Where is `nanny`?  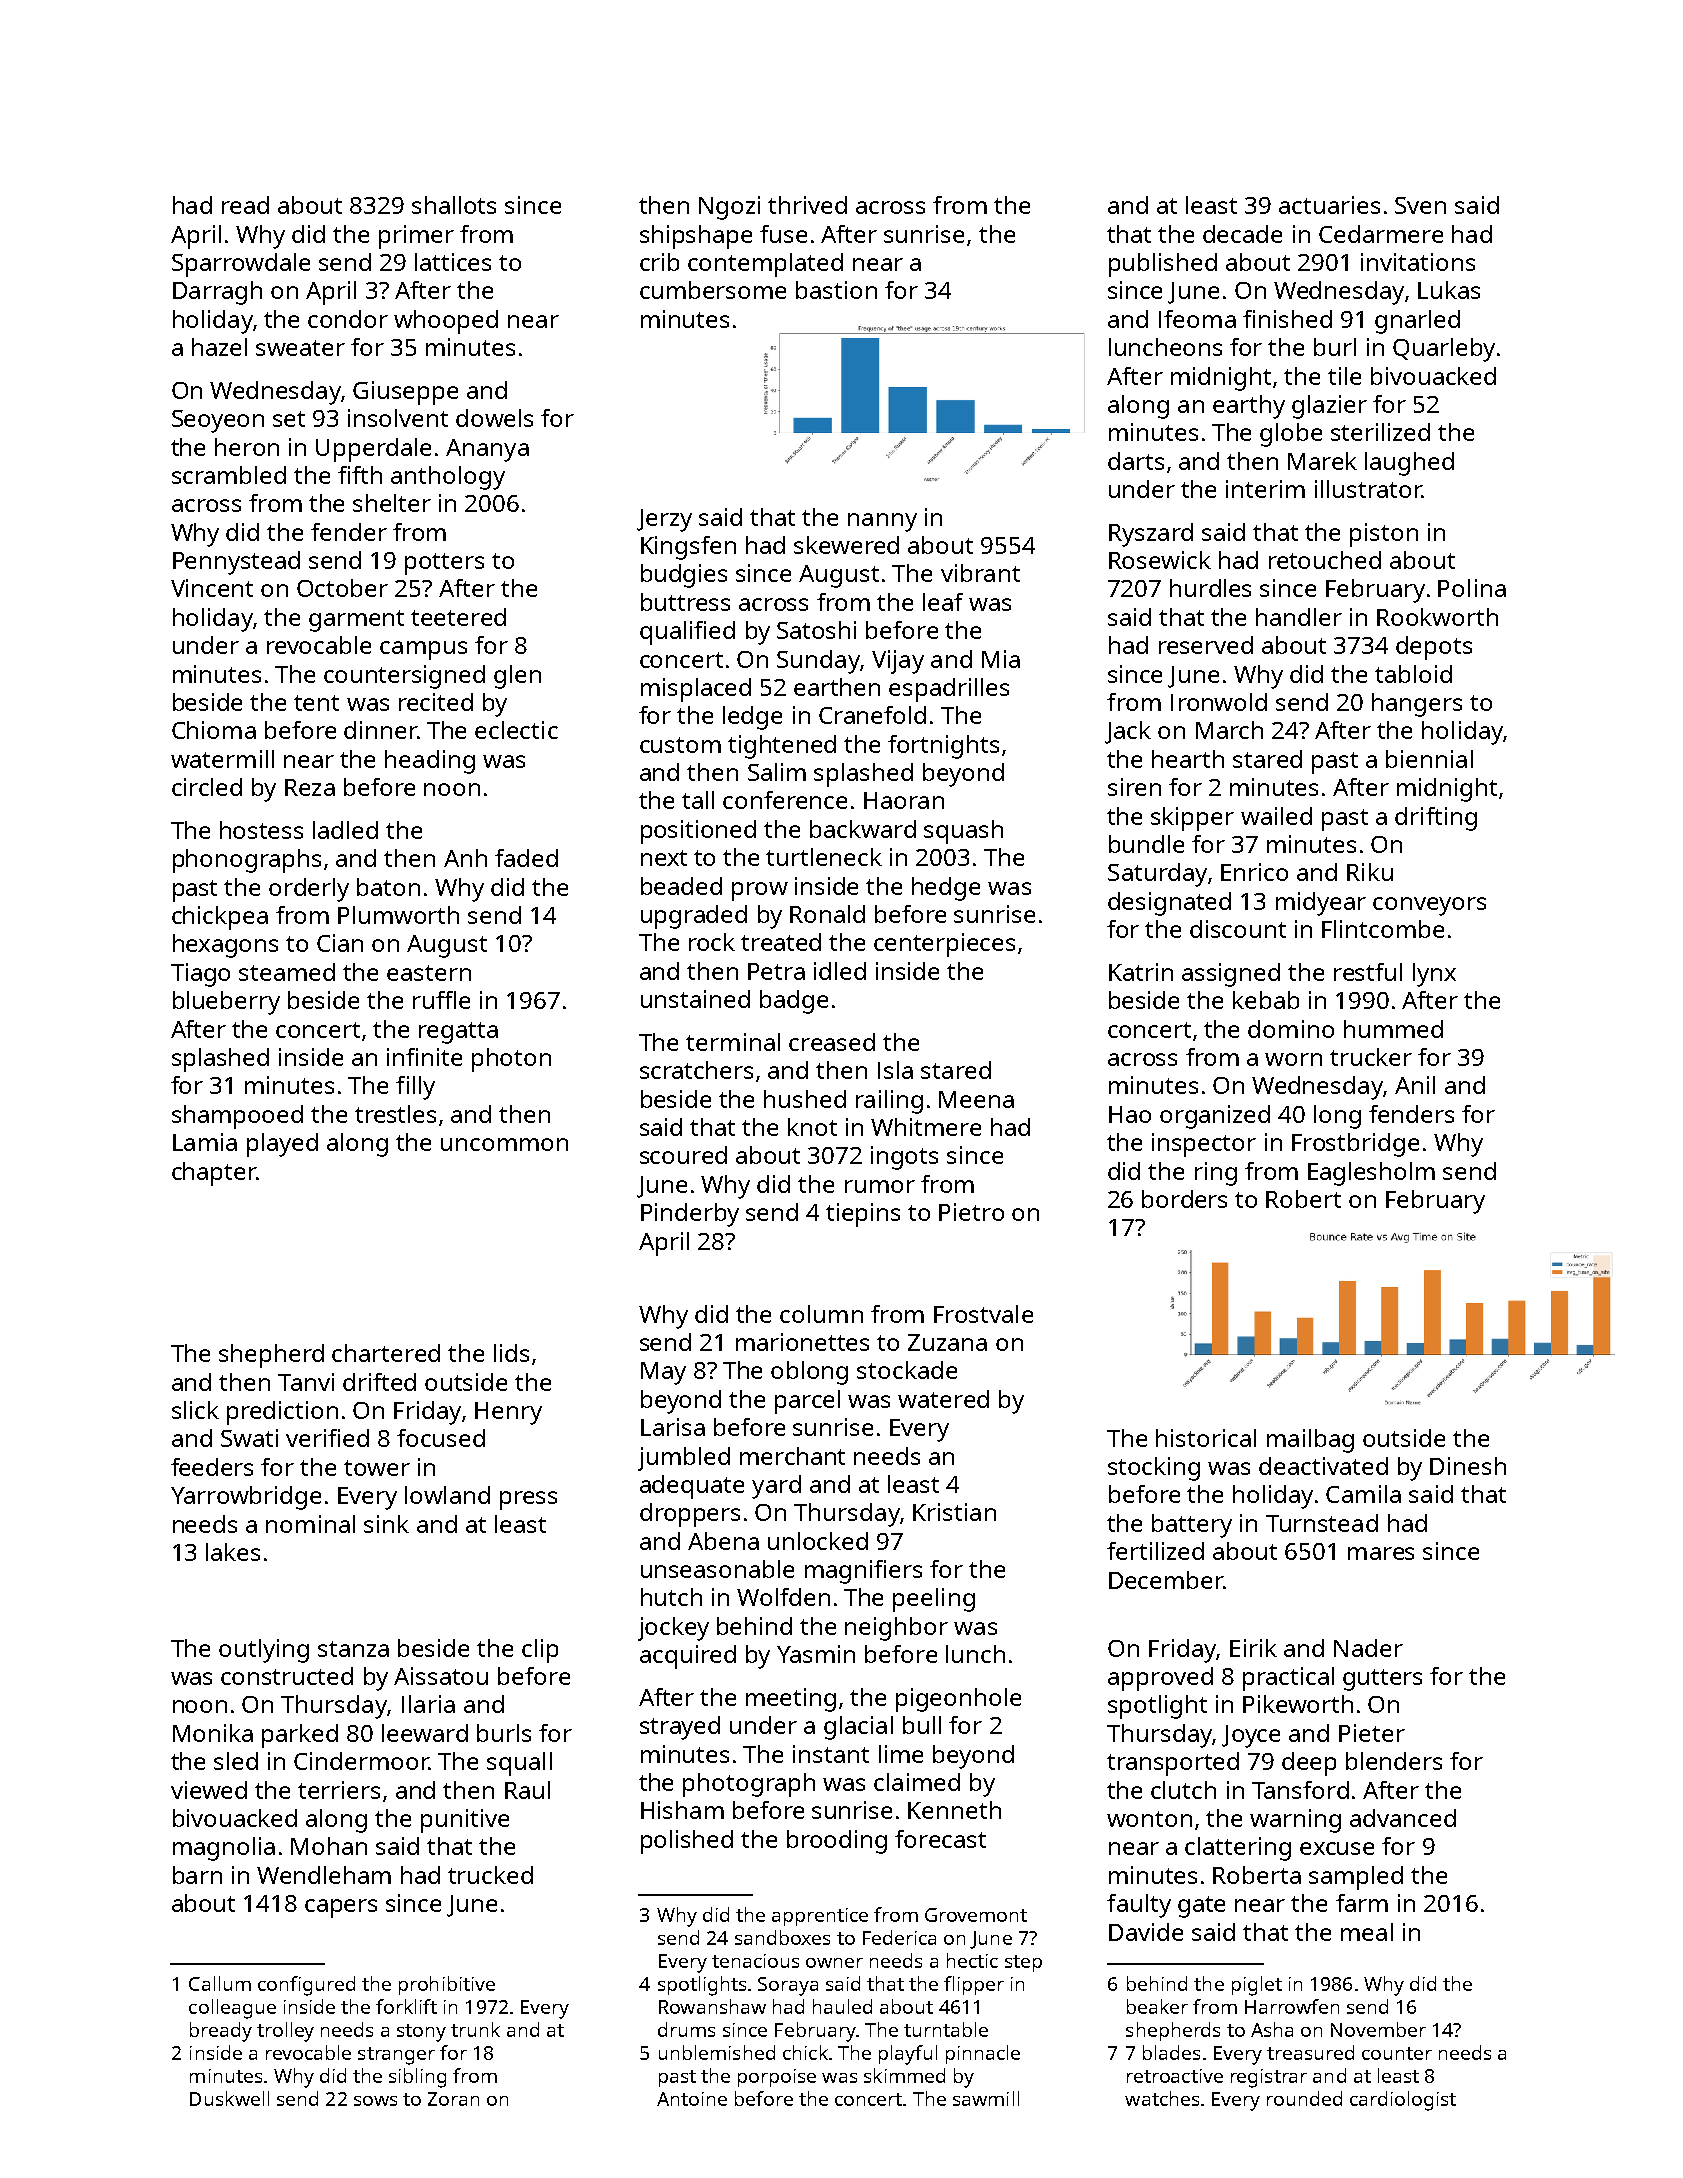 nanny is located at coordinates (882, 522).
